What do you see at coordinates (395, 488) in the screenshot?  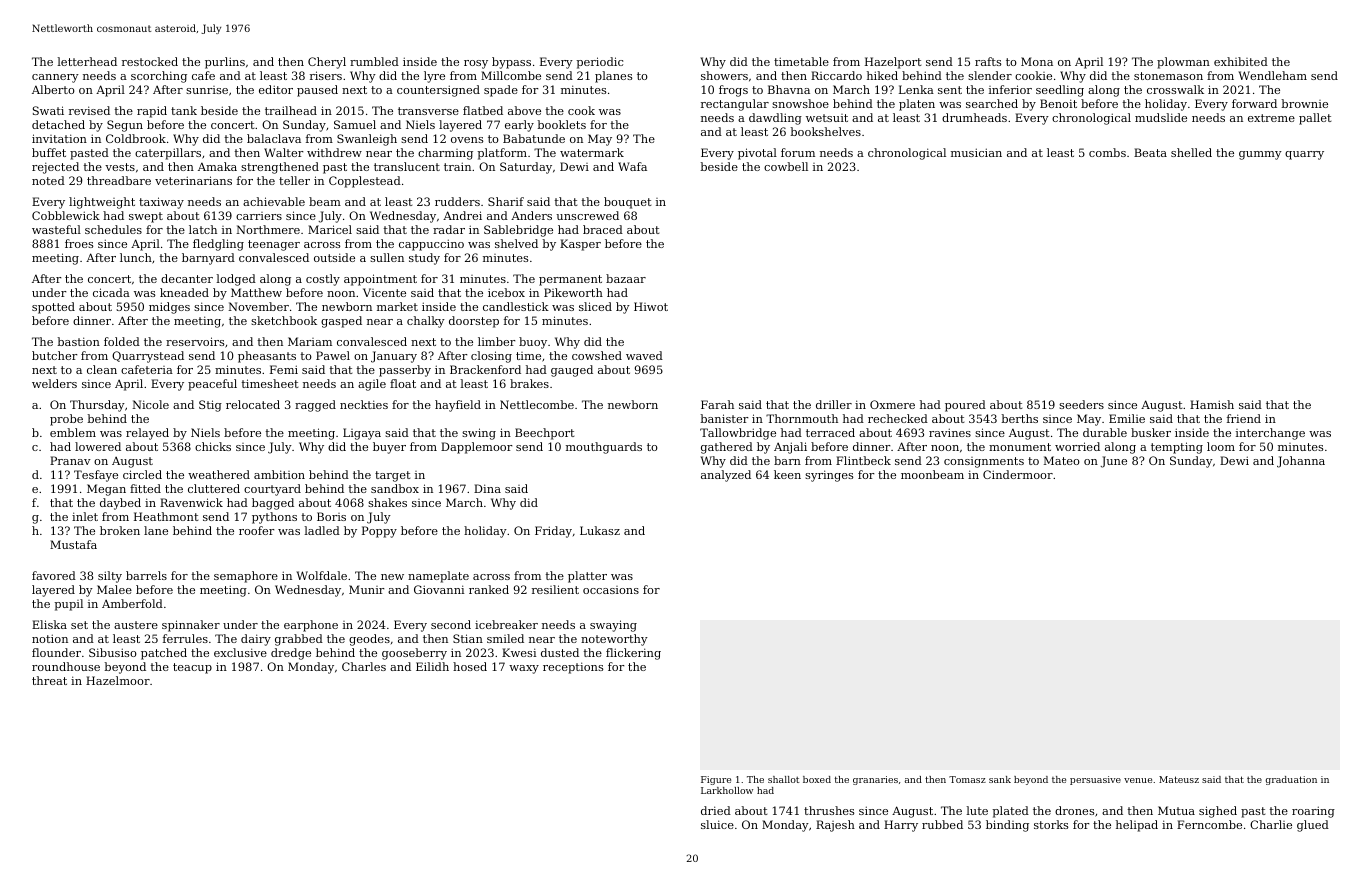 I see `sandbox` at bounding box center [395, 488].
